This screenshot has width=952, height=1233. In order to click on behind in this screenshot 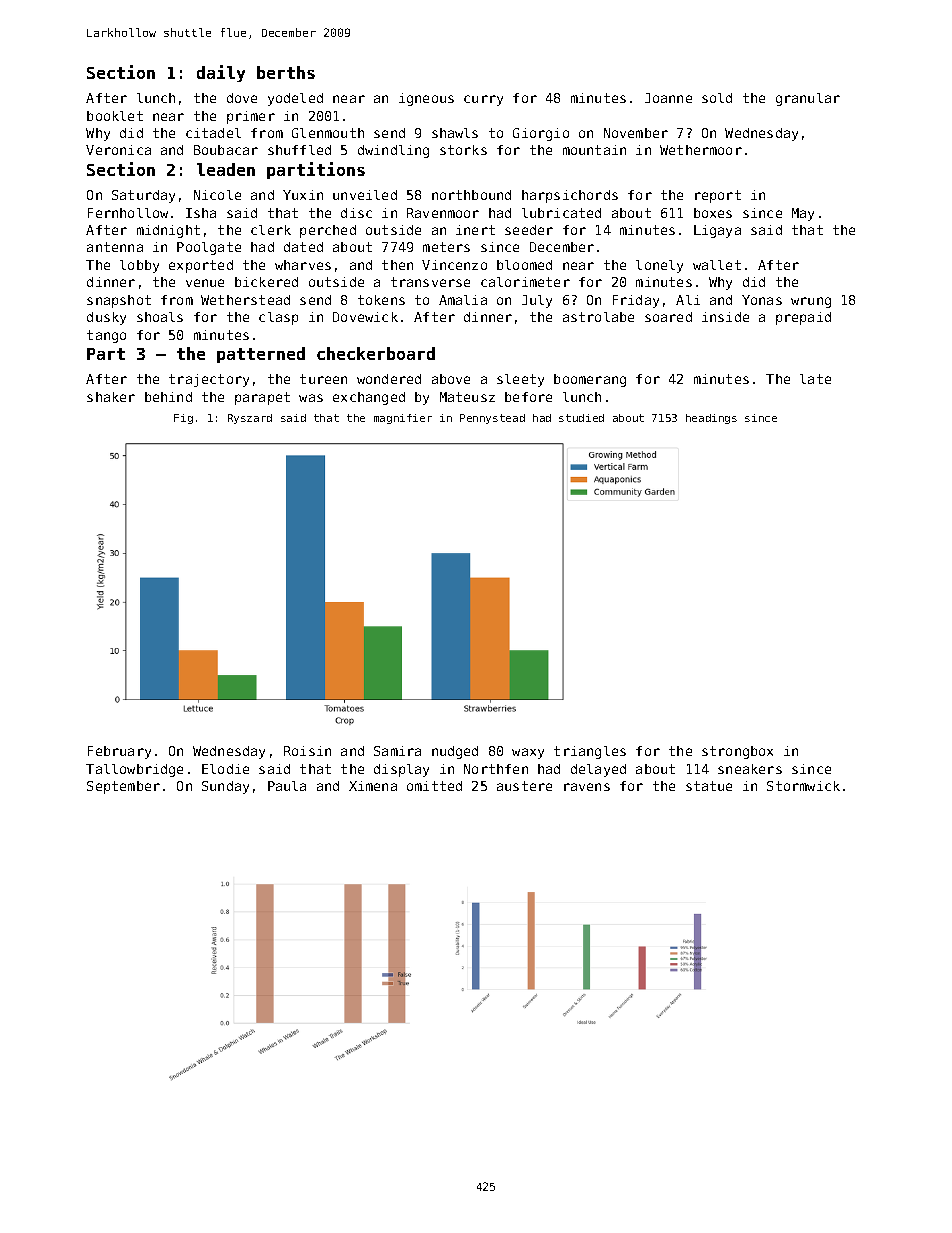, I will do `click(168, 397)`.
